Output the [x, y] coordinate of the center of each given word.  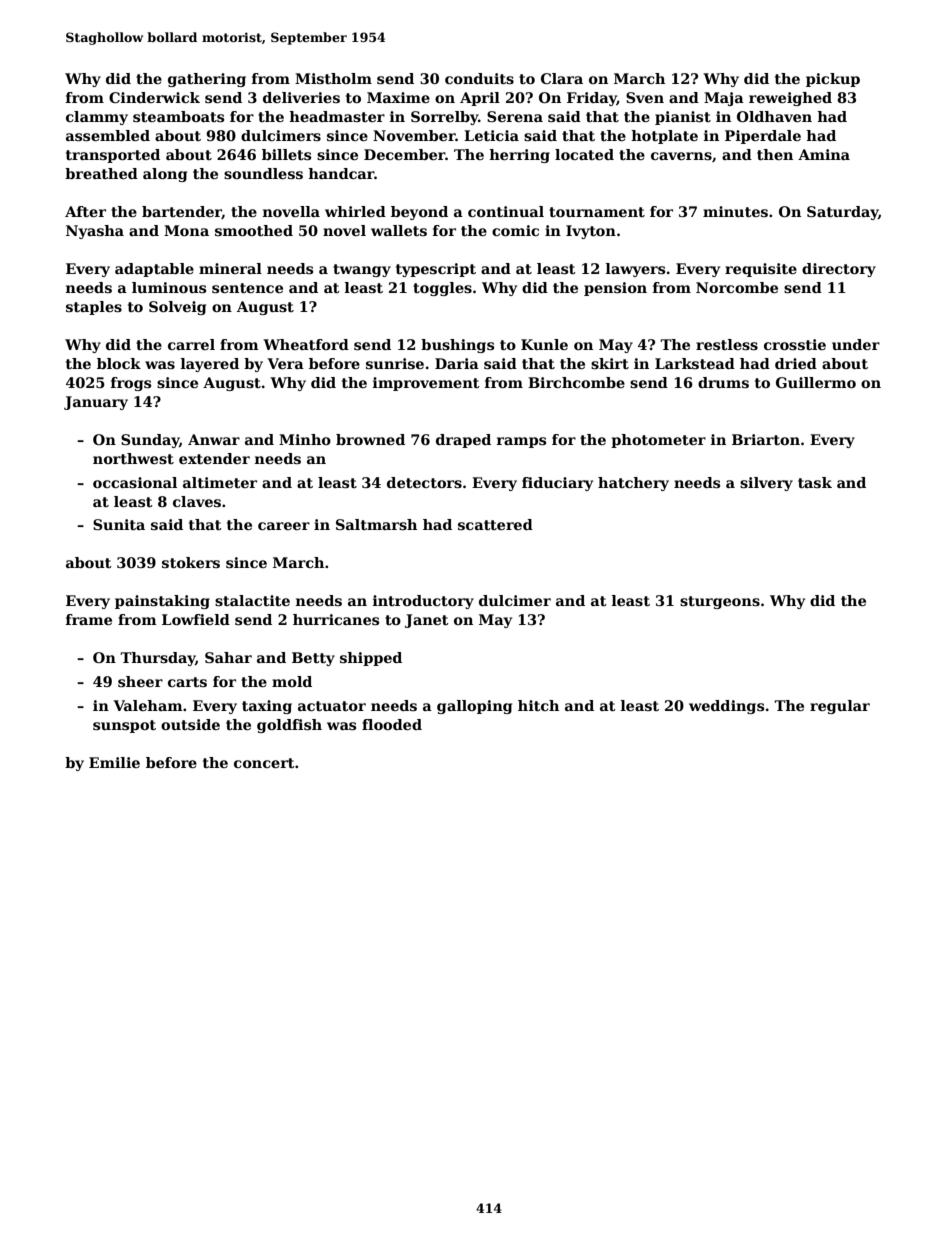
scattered [495, 524]
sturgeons [720, 602]
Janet [427, 621]
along [165, 175]
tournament [597, 212]
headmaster [337, 116]
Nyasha [95, 232]
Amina [824, 154]
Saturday [842, 213]
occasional [135, 482]
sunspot [124, 726]
